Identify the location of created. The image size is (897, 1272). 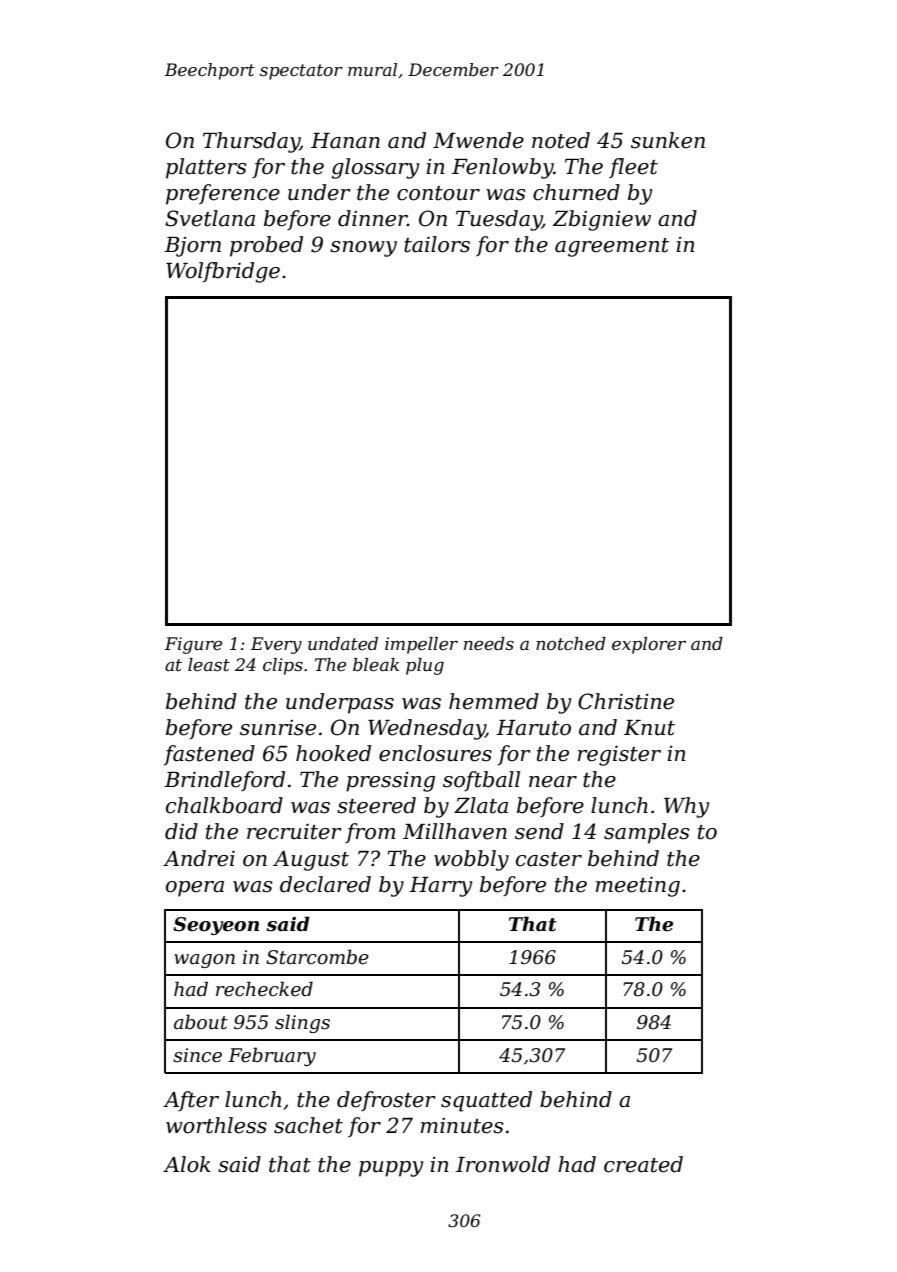
(643, 1164).
